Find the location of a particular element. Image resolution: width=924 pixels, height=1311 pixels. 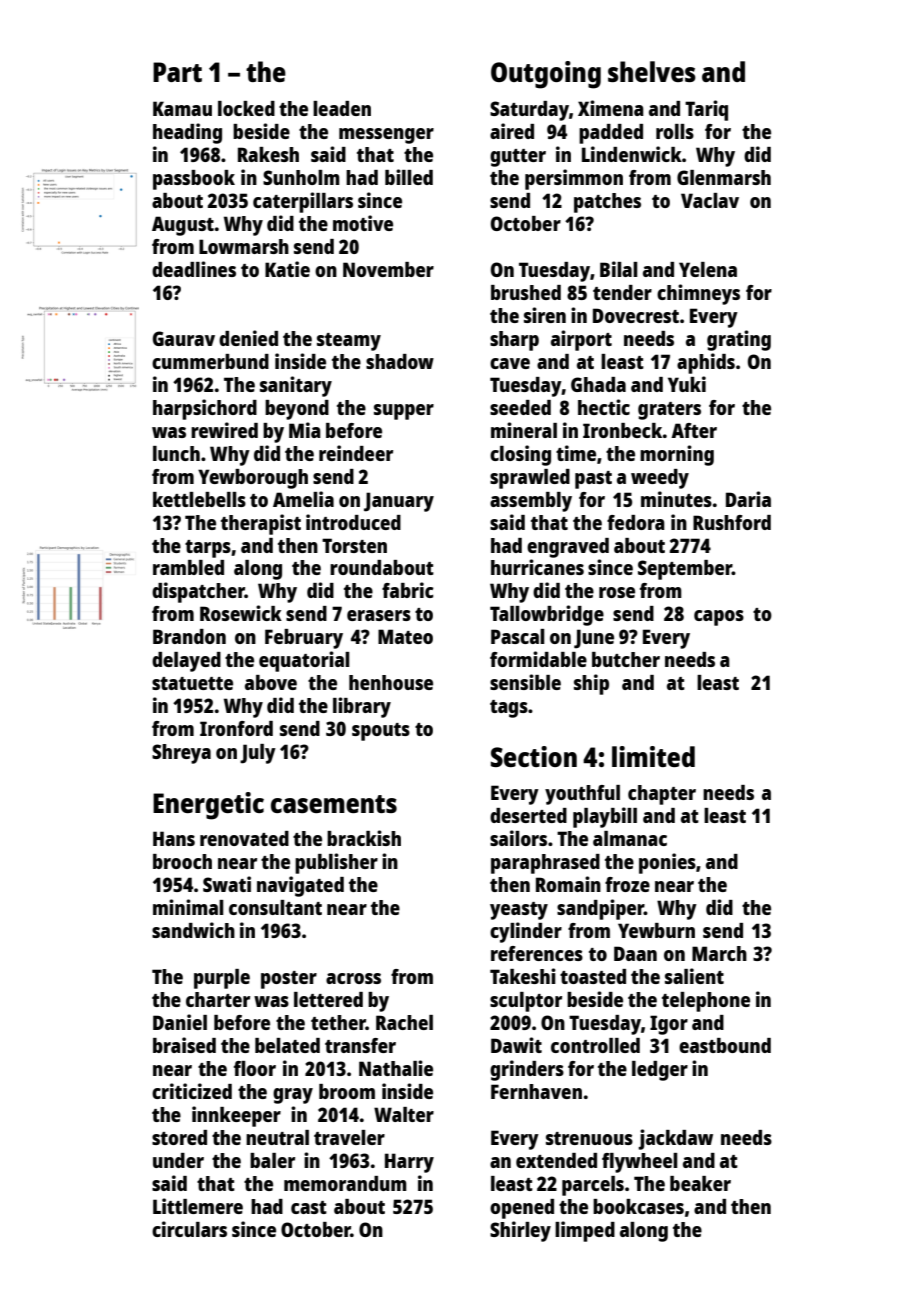

delayed is located at coordinates (186, 662).
